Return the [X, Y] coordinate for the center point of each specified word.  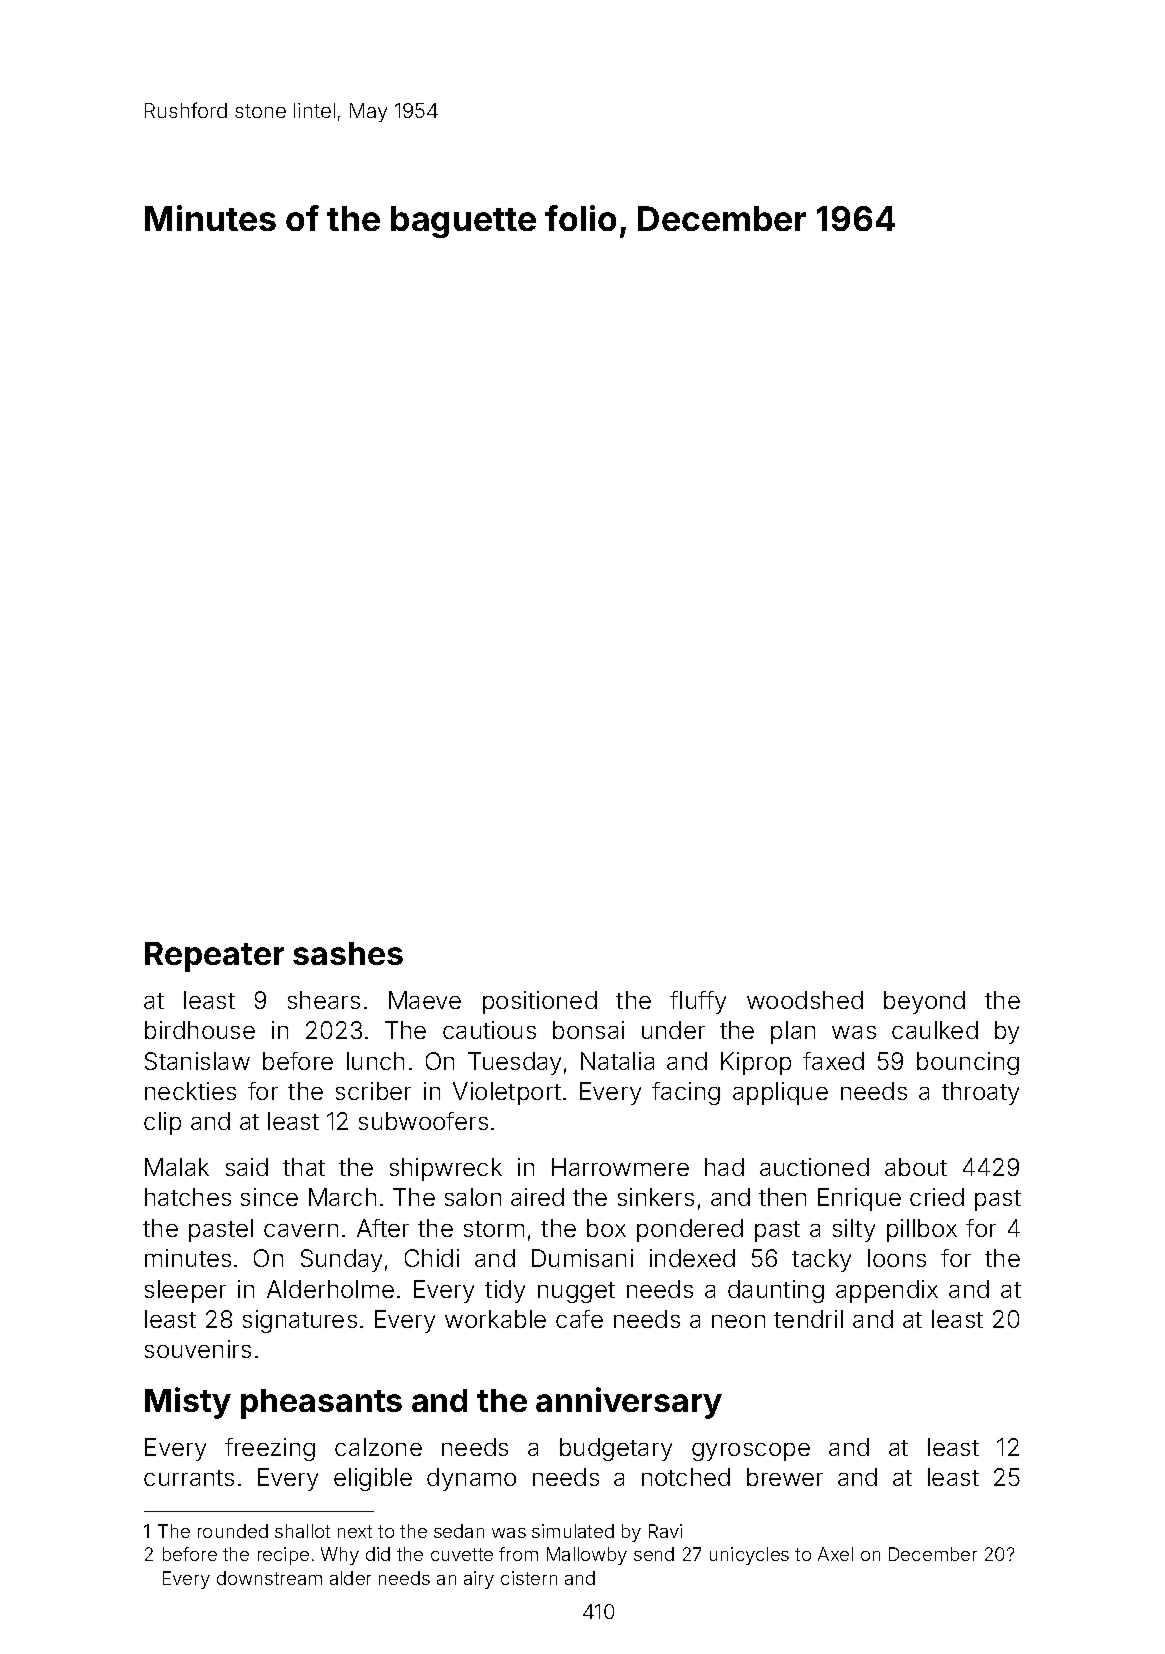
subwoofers [423, 1121]
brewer [785, 1477]
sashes [348, 953]
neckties [190, 1091]
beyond [924, 1002]
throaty [980, 1093]
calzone [378, 1447]
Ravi [665, 1531]
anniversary [629, 1403]
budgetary [616, 1449]
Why [340, 1556]
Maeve [425, 1000]
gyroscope [751, 1452]
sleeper [185, 1291]
